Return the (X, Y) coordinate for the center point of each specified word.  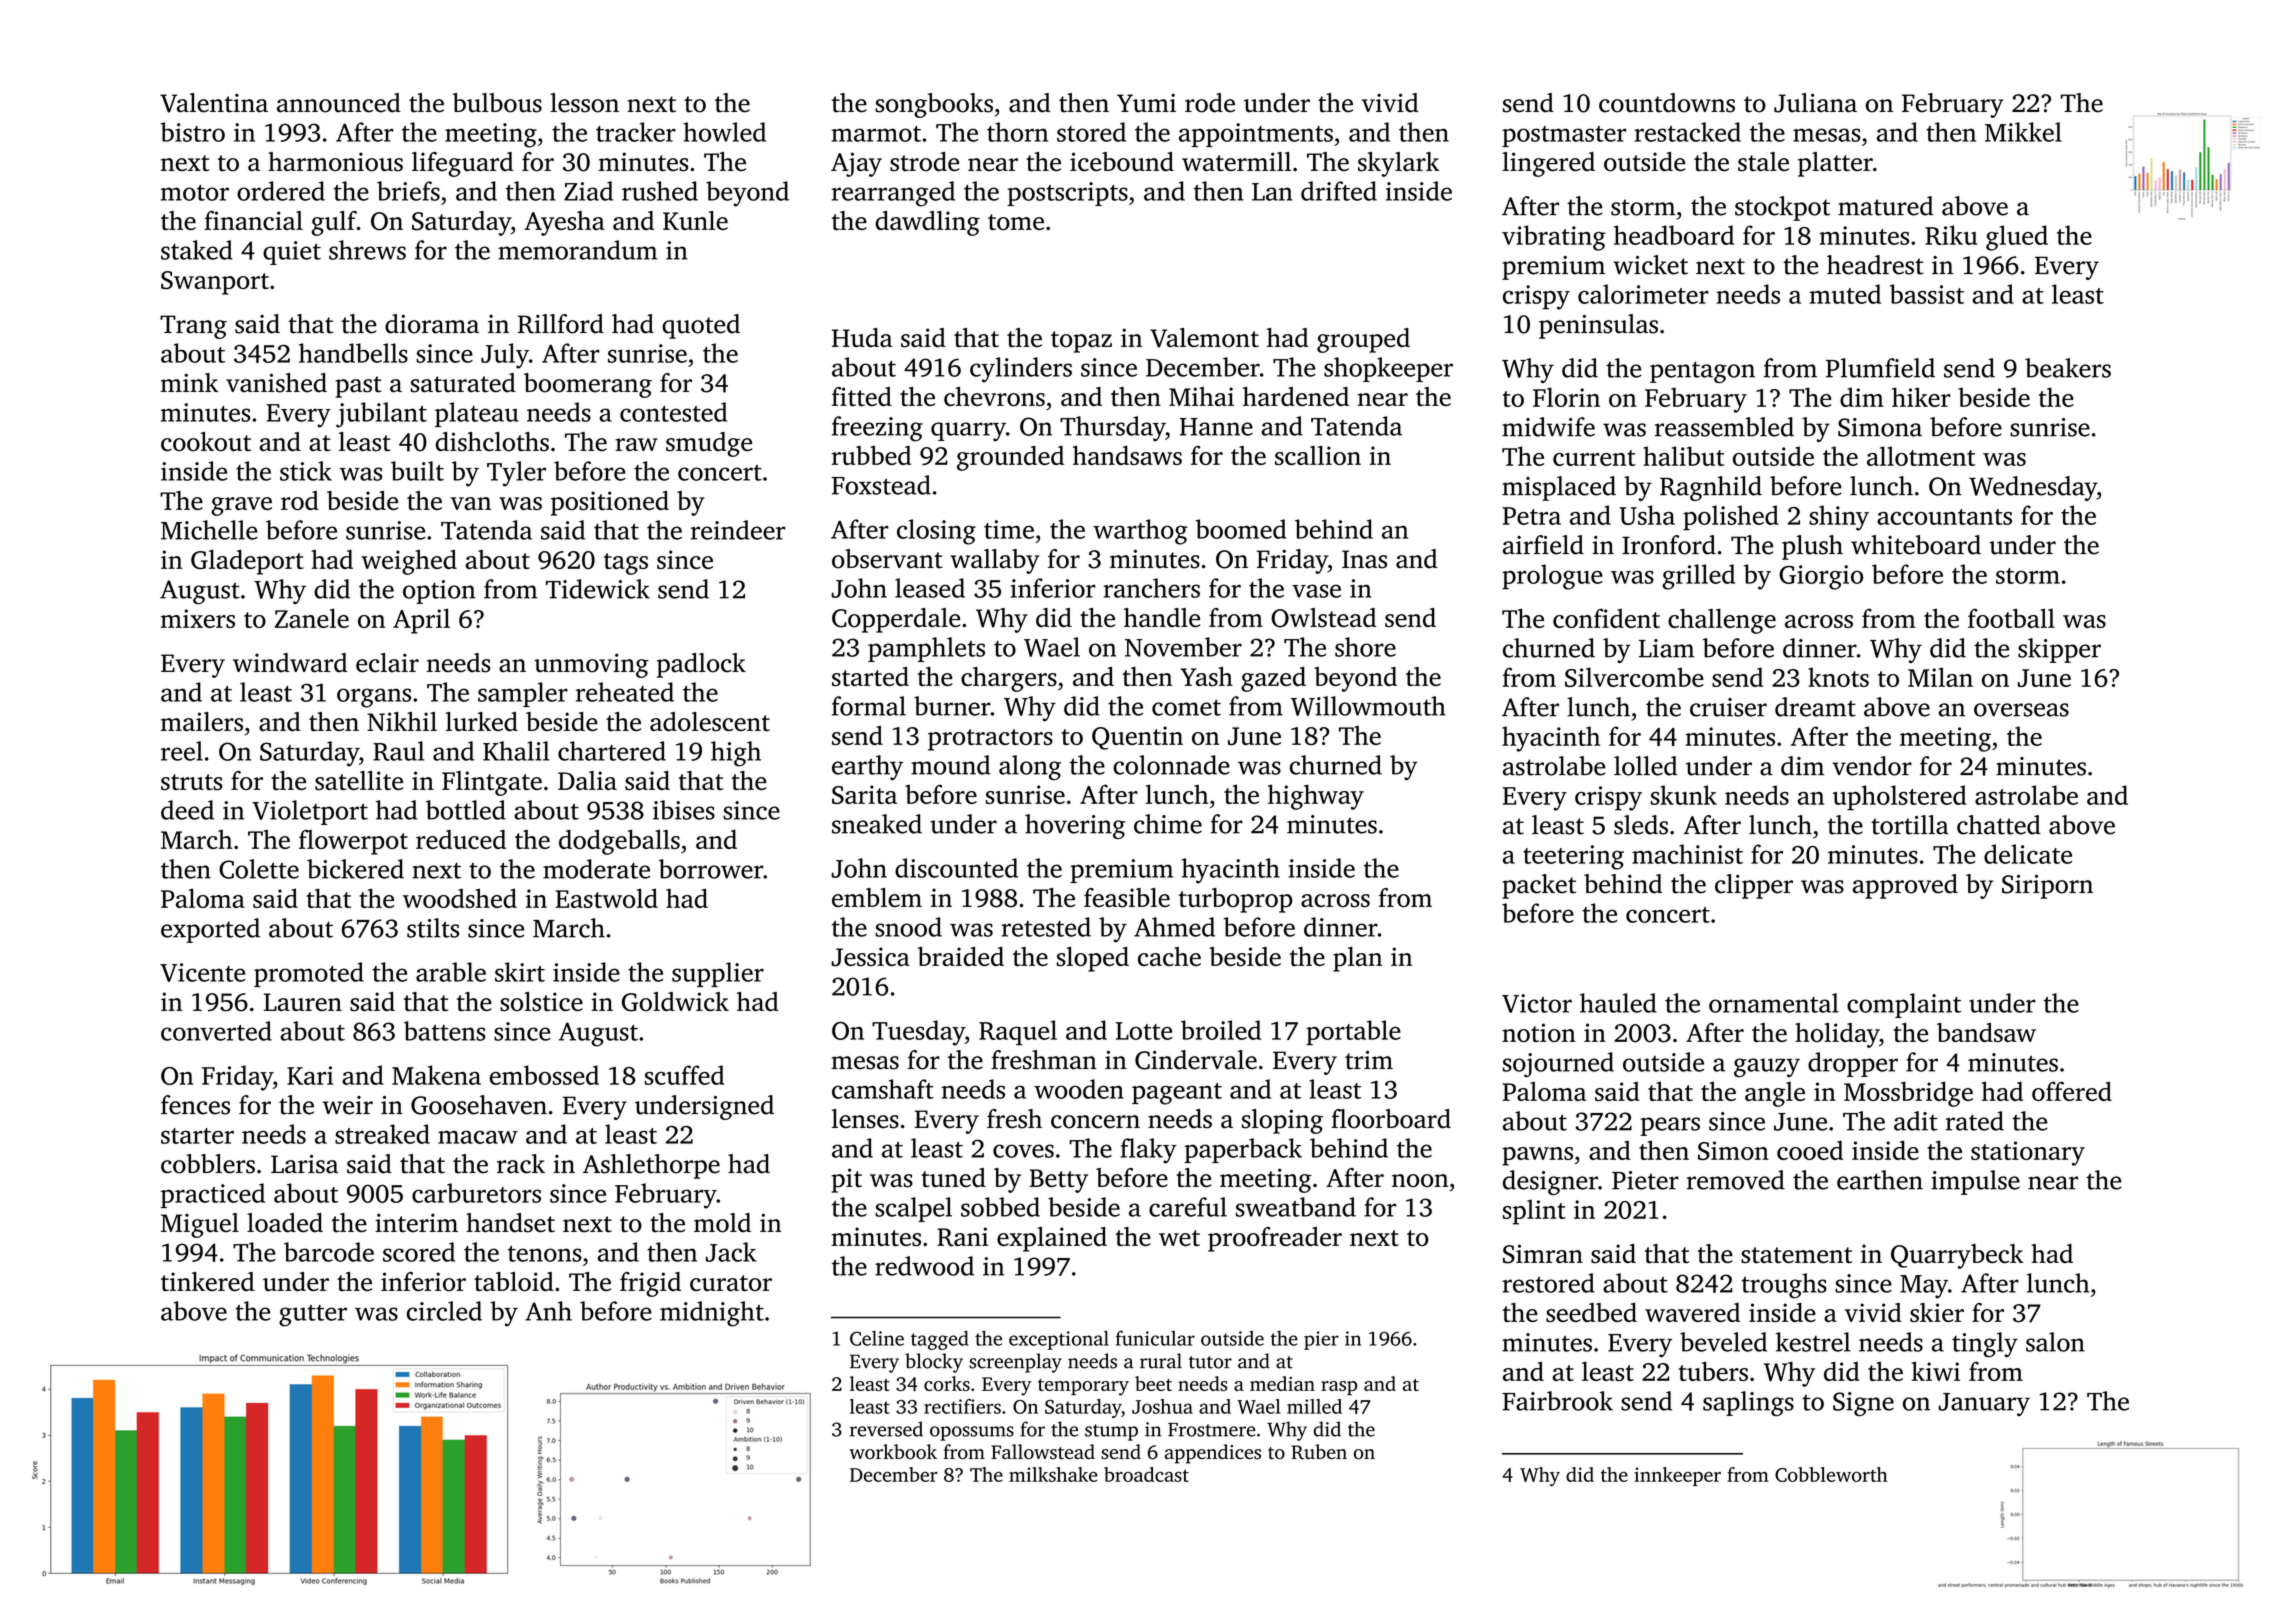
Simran (1543, 1254)
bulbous (497, 103)
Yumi (1146, 103)
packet (1539, 886)
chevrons (994, 396)
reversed (886, 1429)
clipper (1754, 886)
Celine (877, 1338)
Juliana (1815, 103)
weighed (409, 562)
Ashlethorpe (651, 1166)
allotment (1921, 456)
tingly (1985, 1345)
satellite (359, 780)
